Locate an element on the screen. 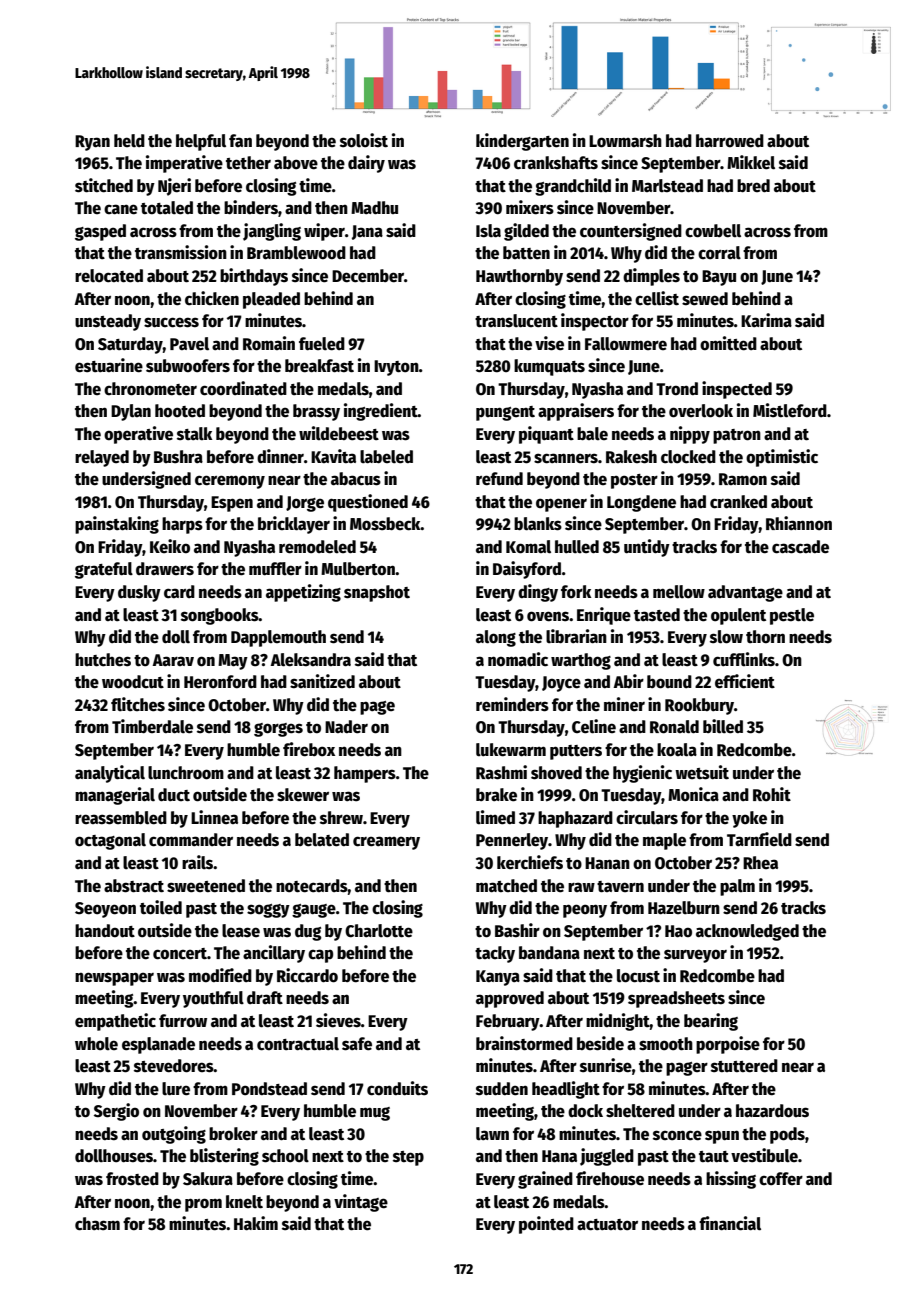 The height and width of the screenshot is (1316, 908). Mistleford is located at coordinates (790, 410).
